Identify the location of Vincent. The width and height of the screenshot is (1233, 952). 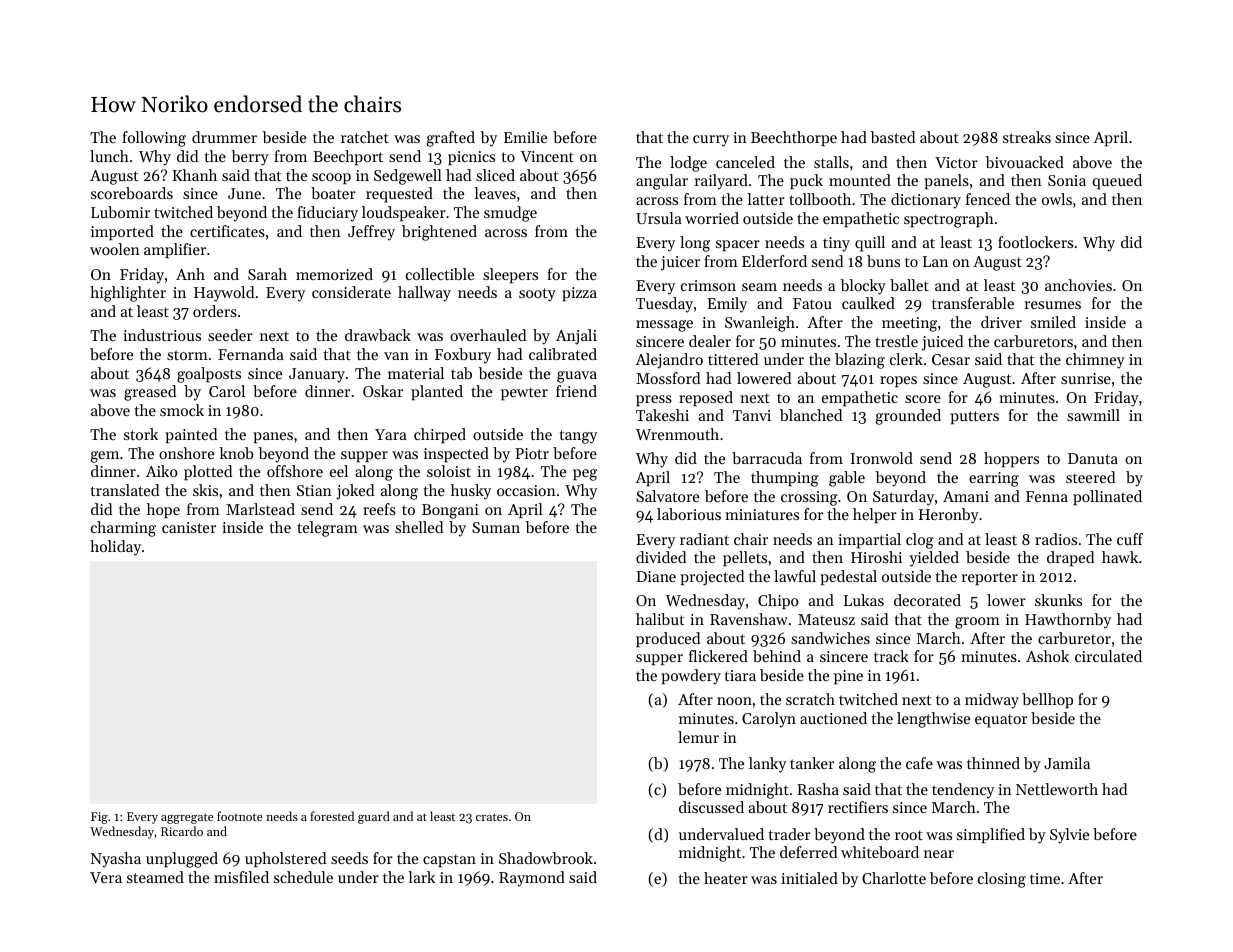
(547, 156).
